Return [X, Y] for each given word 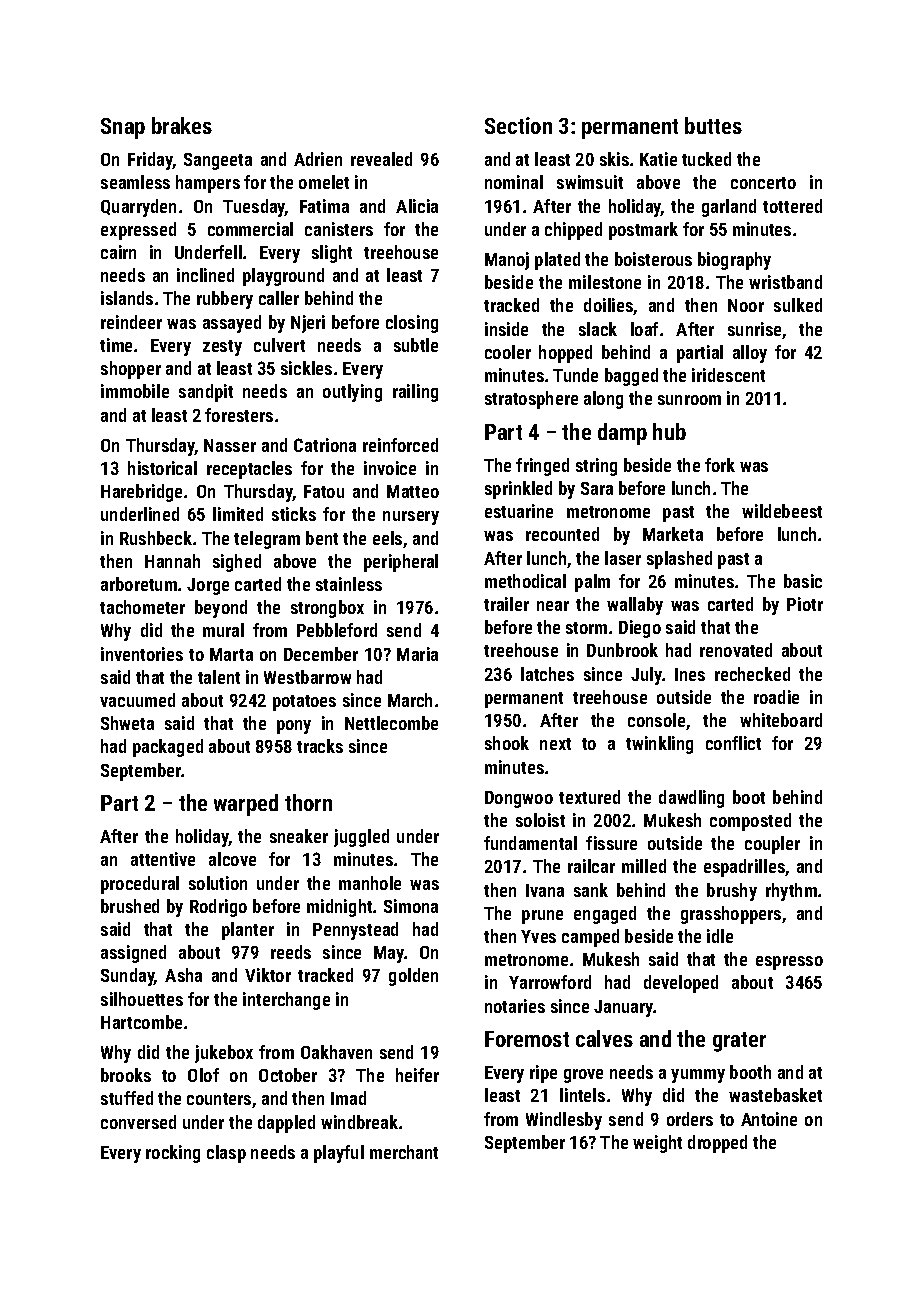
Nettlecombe [391, 723]
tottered [792, 206]
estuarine [519, 511]
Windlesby [564, 1121]
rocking [173, 1154]
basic [803, 581]
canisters [339, 229]
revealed [381, 159]
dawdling [691, 799]
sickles [306, 368]
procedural [140, 885]
